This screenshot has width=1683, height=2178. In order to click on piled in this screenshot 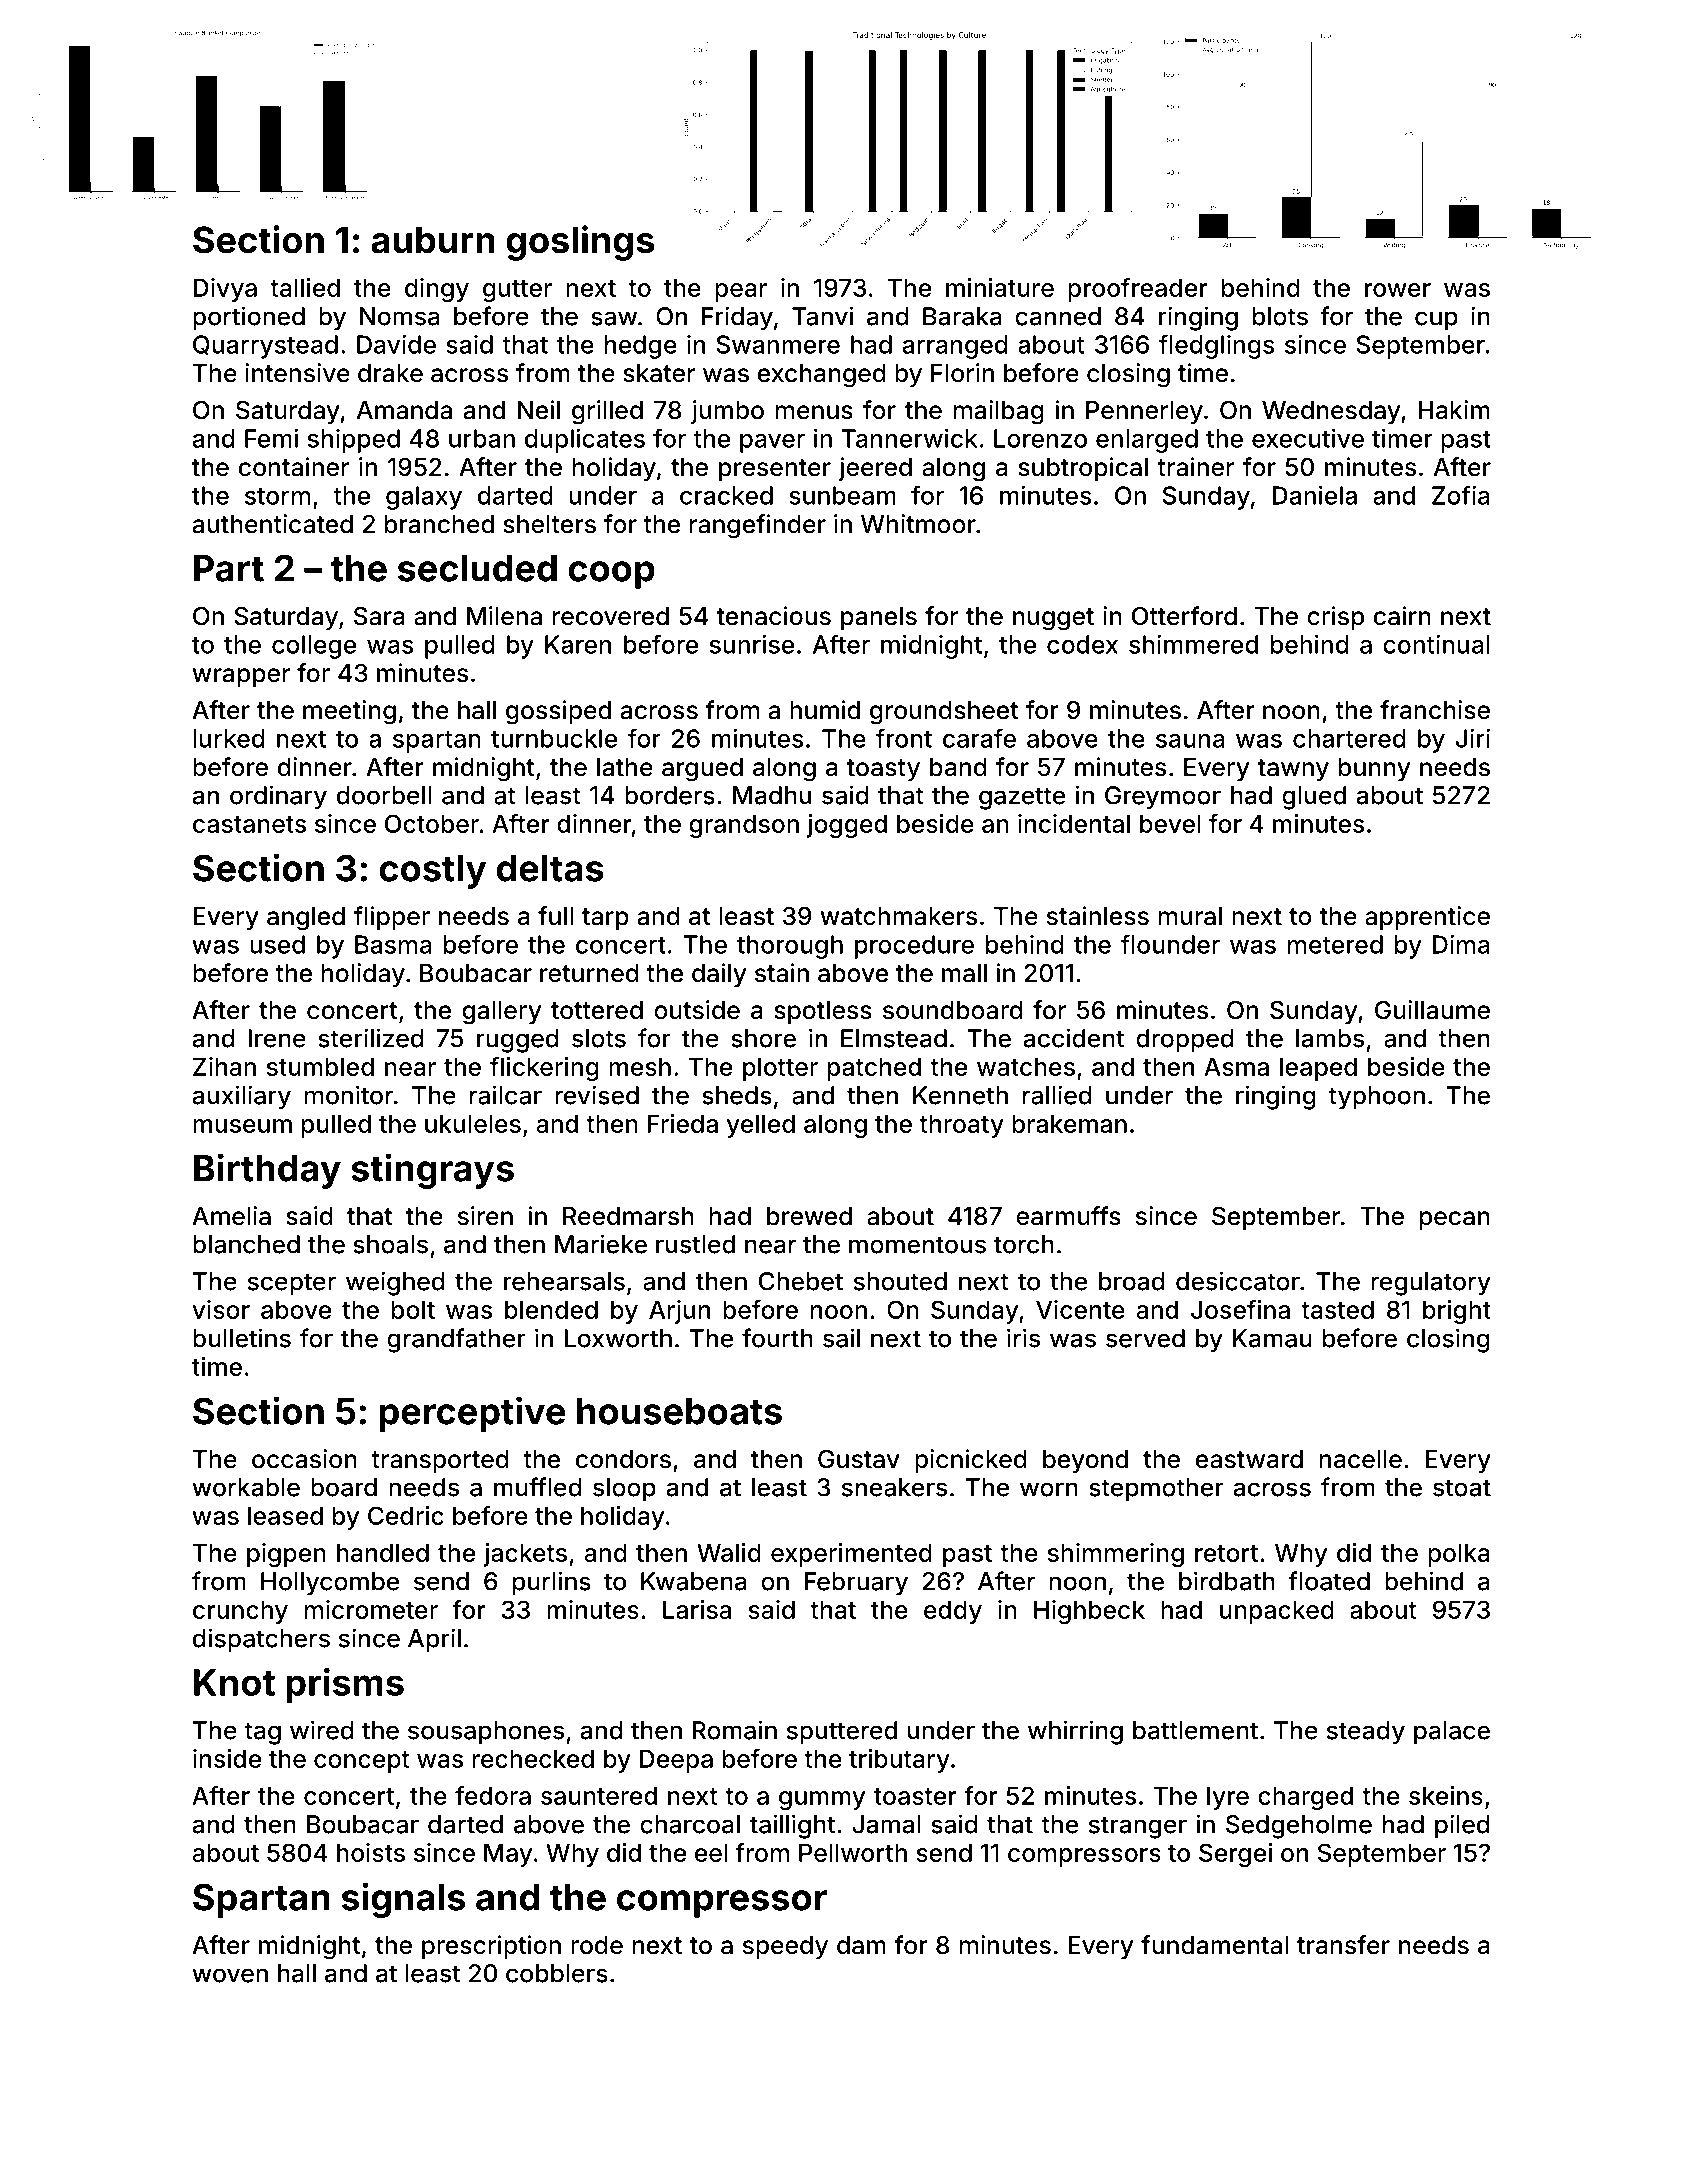, I will do `click(1462, 1826)`.
